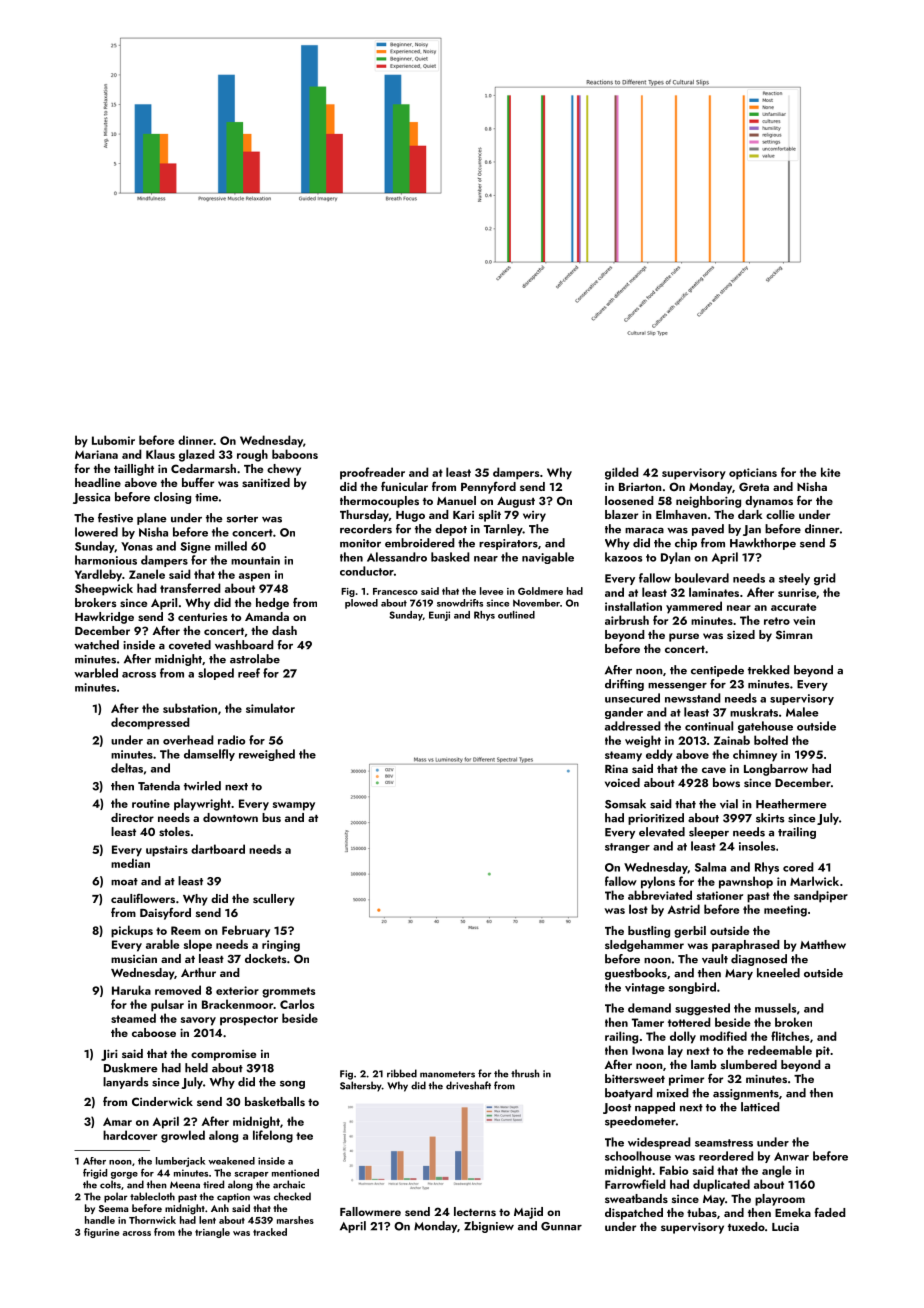  What do you see at coordinates (101, 1233) in the screenshot?
I see `figurine` at bounding box center [101, 1233].
